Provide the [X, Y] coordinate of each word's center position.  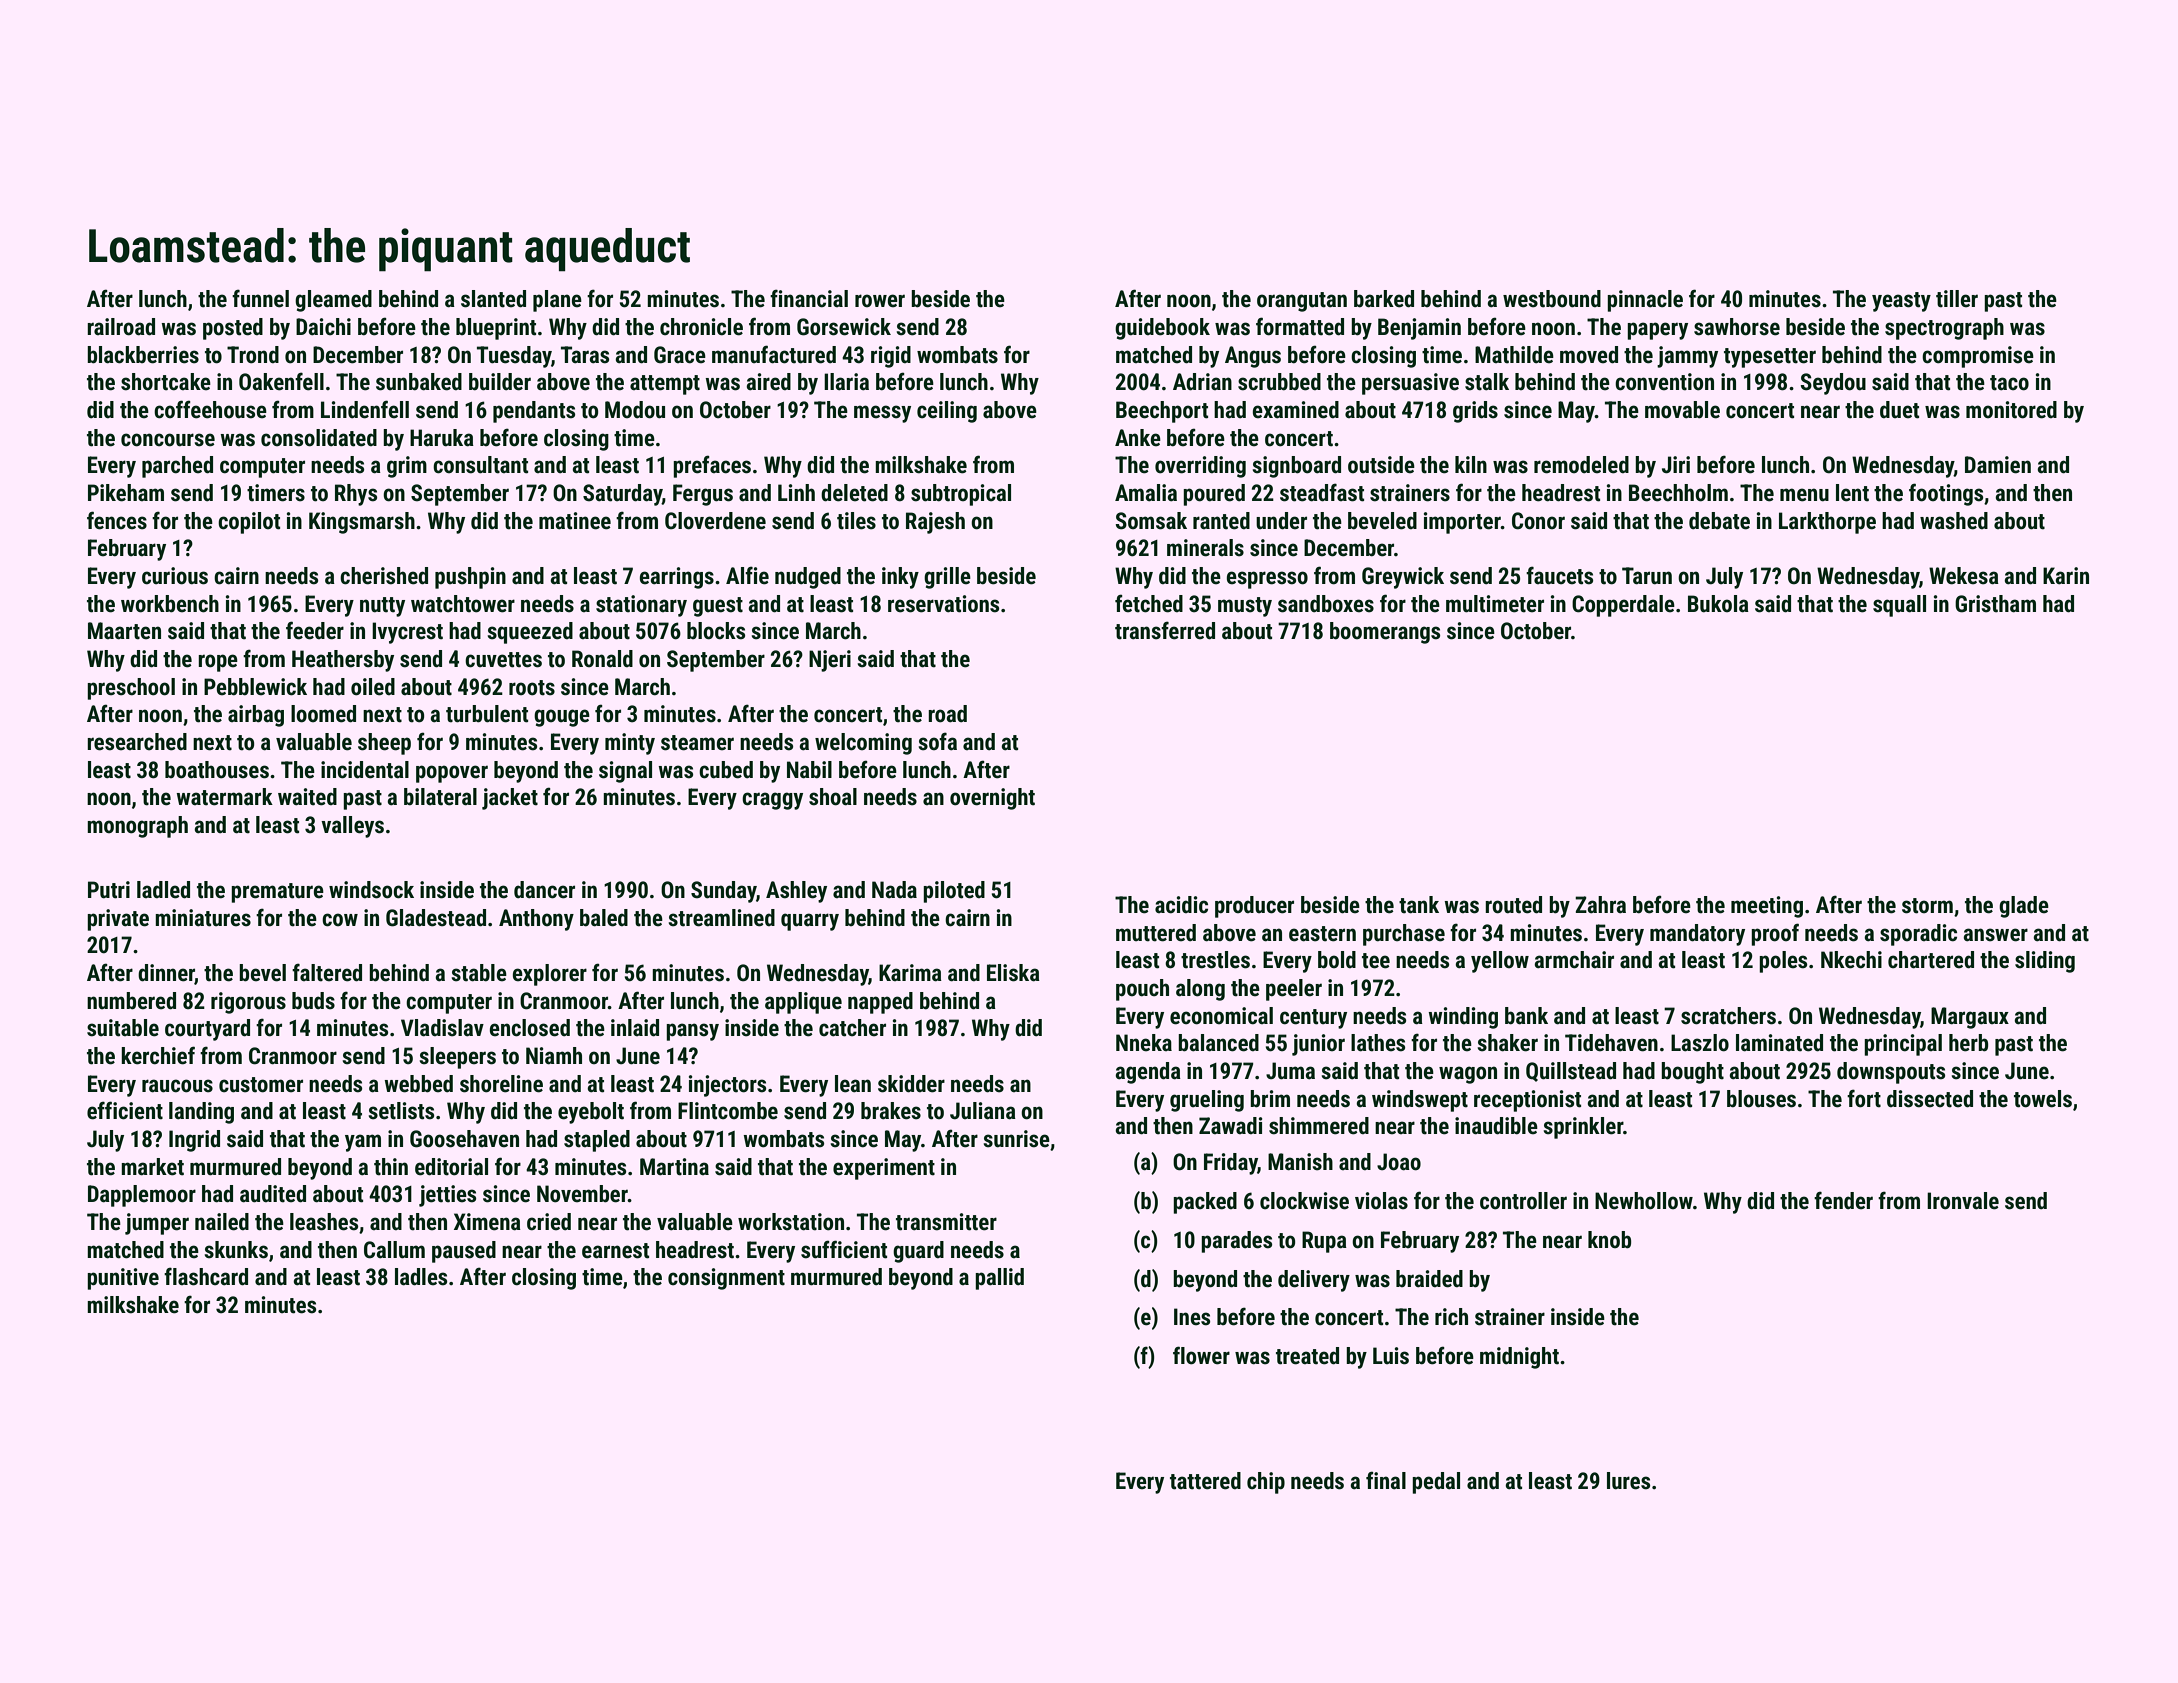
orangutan [1302, 302]
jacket [510, 799]
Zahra [1600, 905]
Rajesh [935, 523]
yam [363, 1143]
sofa [938, 741]
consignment [726, 1279]
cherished [384, 576]
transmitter [946, 1222]
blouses [1761, 1099]
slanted [493, 299]
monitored [2011, 410]
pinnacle [1645, 301]
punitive [123, 1279]
